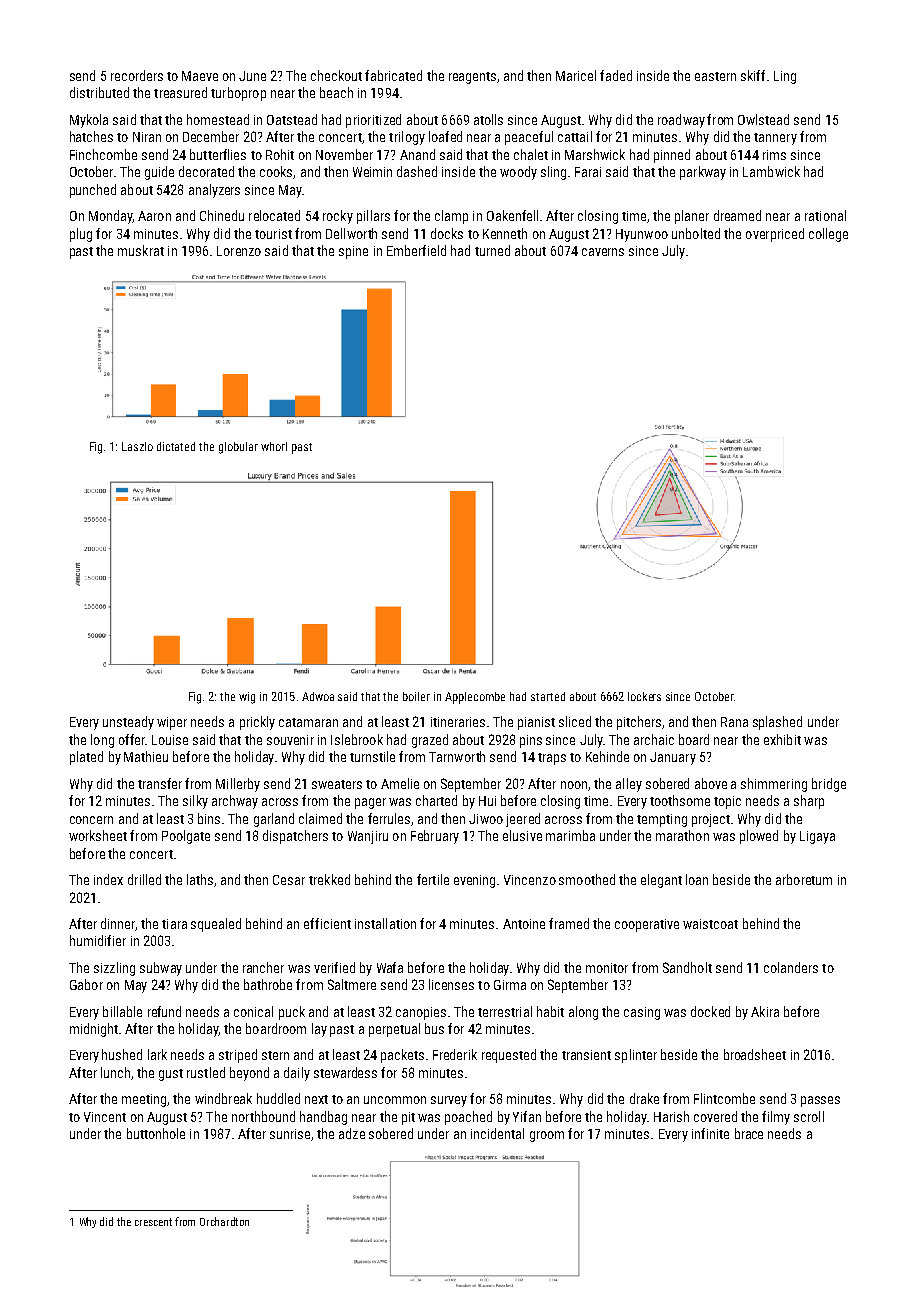 The image size is (924, 1308). Describe the element at coordinates (642, 1013) in the document. I see `casing` at that location.
